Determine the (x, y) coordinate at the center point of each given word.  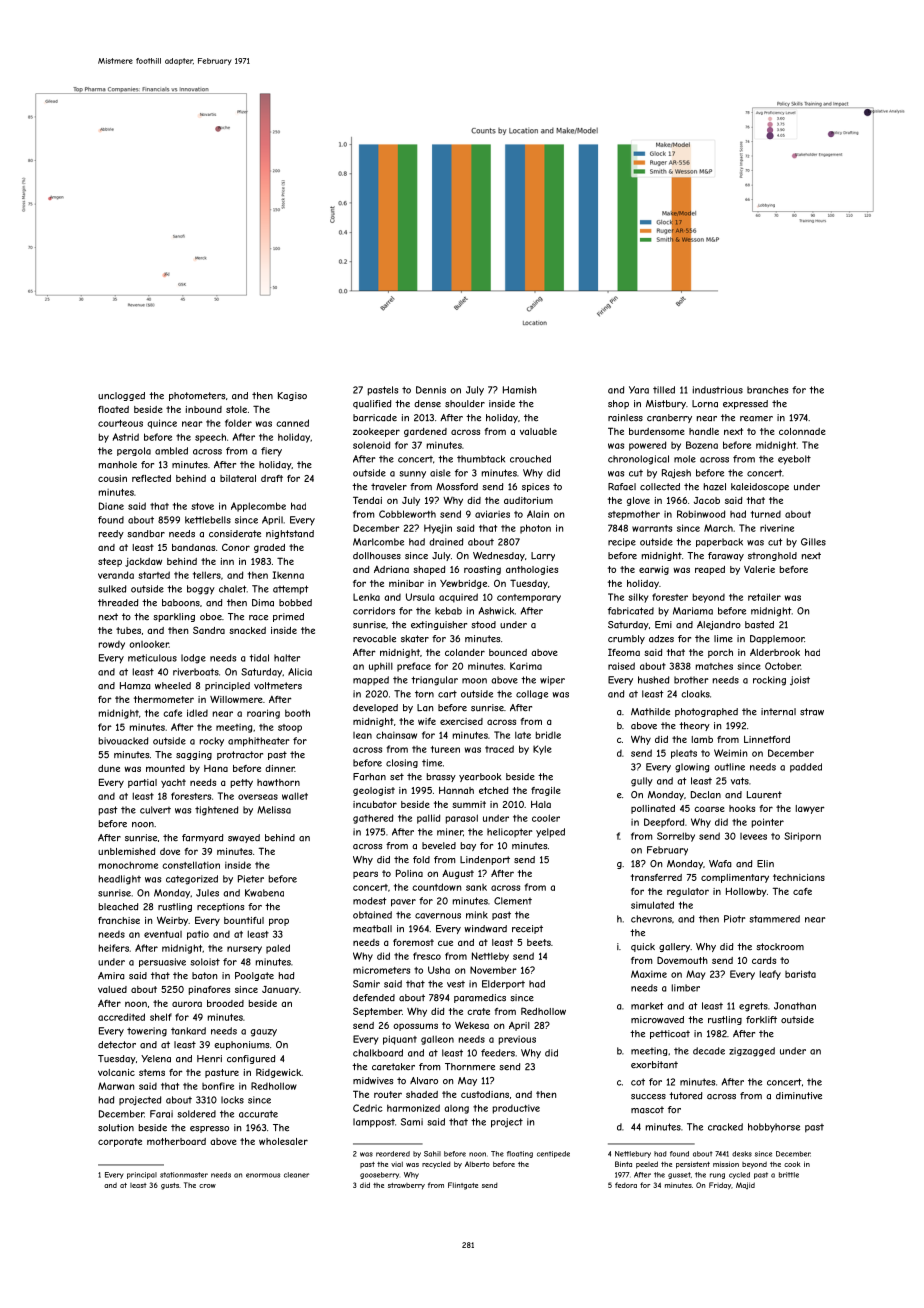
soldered (196, 1114)
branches (767, 390)
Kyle (542, 750)
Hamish (520, 390)
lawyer (810, 809)
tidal (259, 658)
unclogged (121, 396)
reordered (393, 1154)
